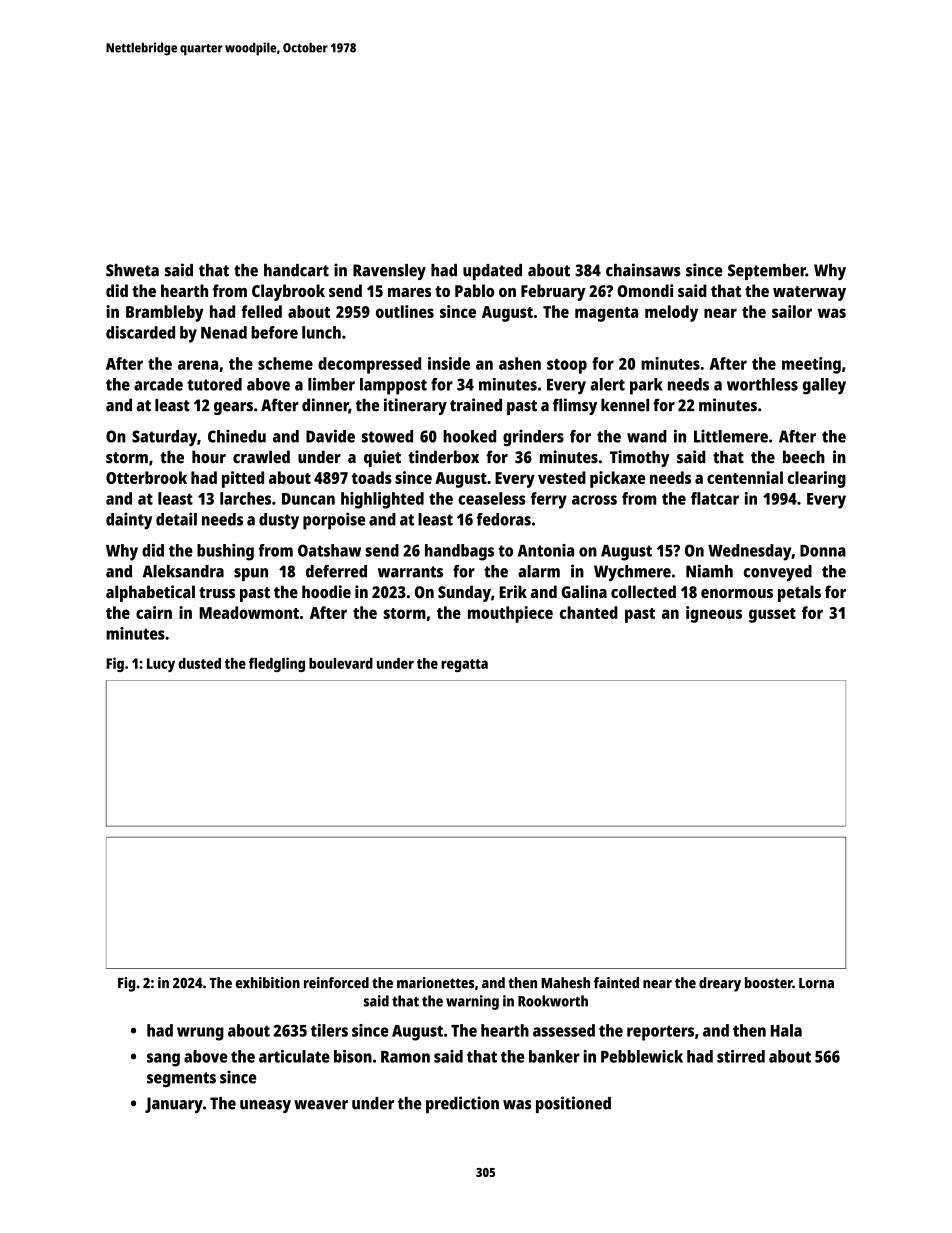 This screenshot has width=952, height=1233. What do you see at coordinates (772, 615) in the screenshot?
I see `gusset` at bounding box center [772, 615].
